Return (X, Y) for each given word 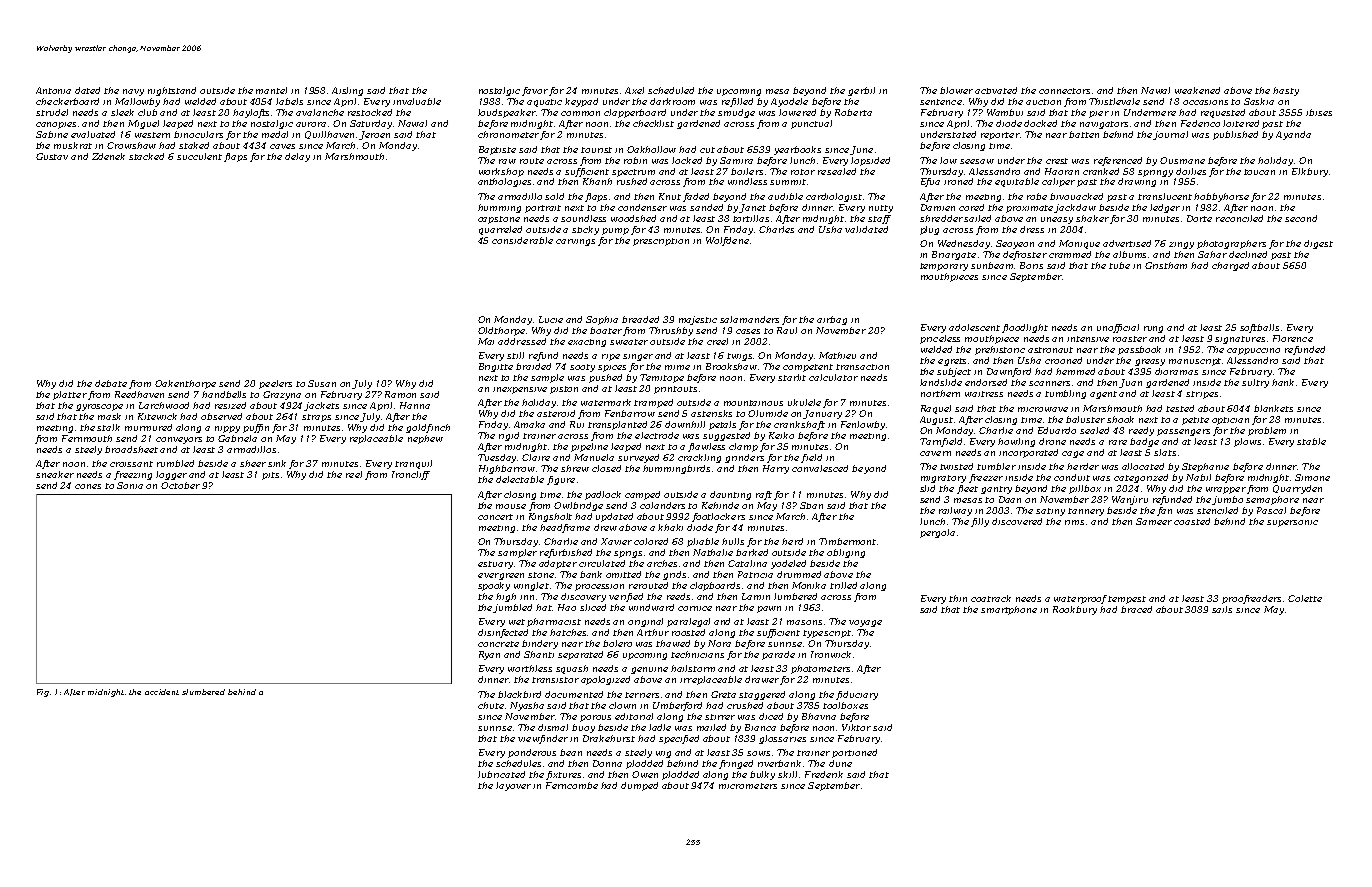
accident (162, 692)
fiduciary (857, 695)
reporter (1000, 136)
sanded (706, 207)
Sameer (1154, 521)
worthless (530, 668)
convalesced (820, 468)
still (515, 355)
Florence (1293, 338)
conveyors (179, 440)
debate (111, 383)
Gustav (52, 156)
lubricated (501, 774)
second (1301, 218)
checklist (653, 123)
